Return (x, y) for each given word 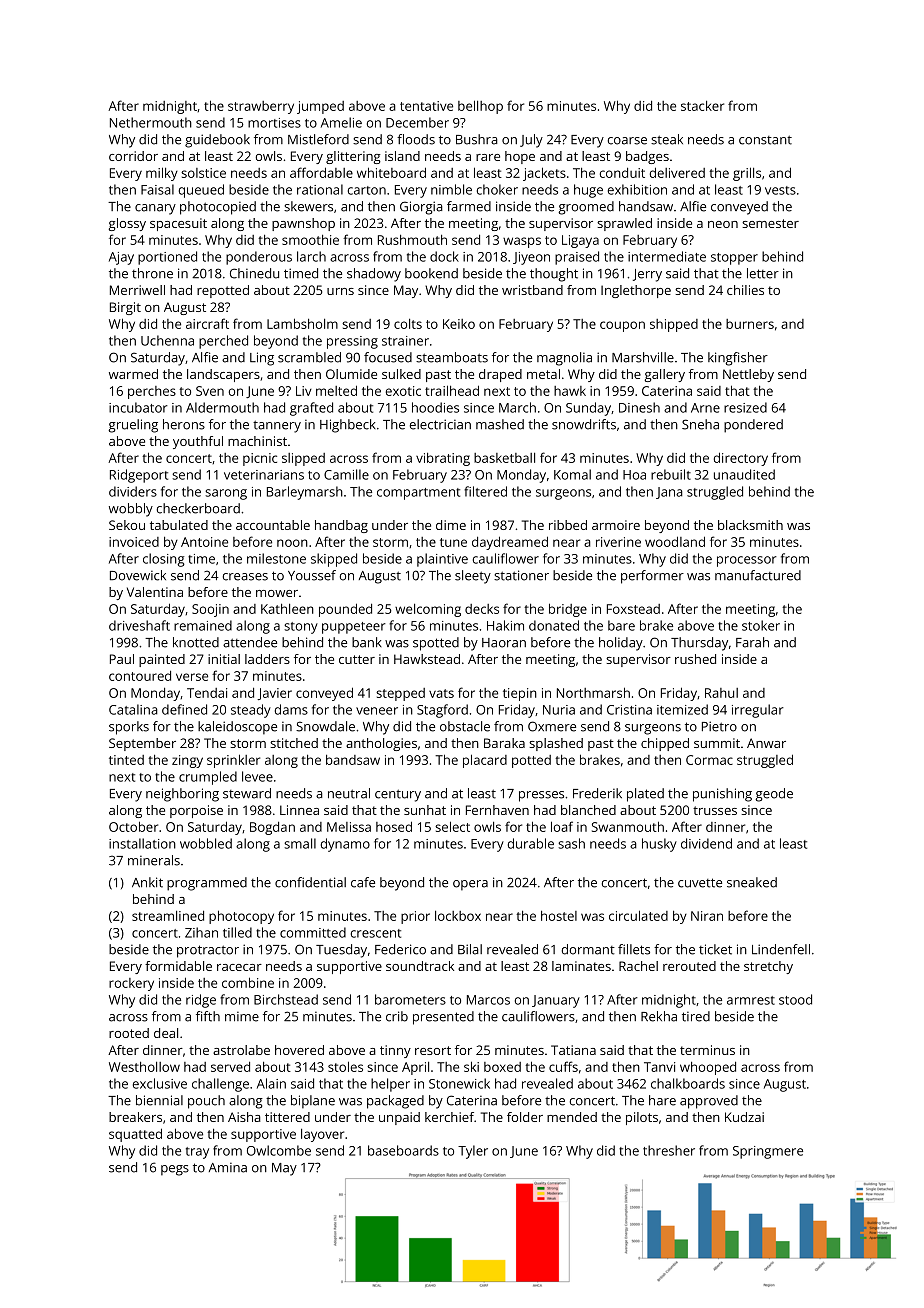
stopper (734, 259)
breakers (135, 1117)
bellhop (480, 107)
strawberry (261, 107)
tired (696, 1016)
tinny (395, 1051)
